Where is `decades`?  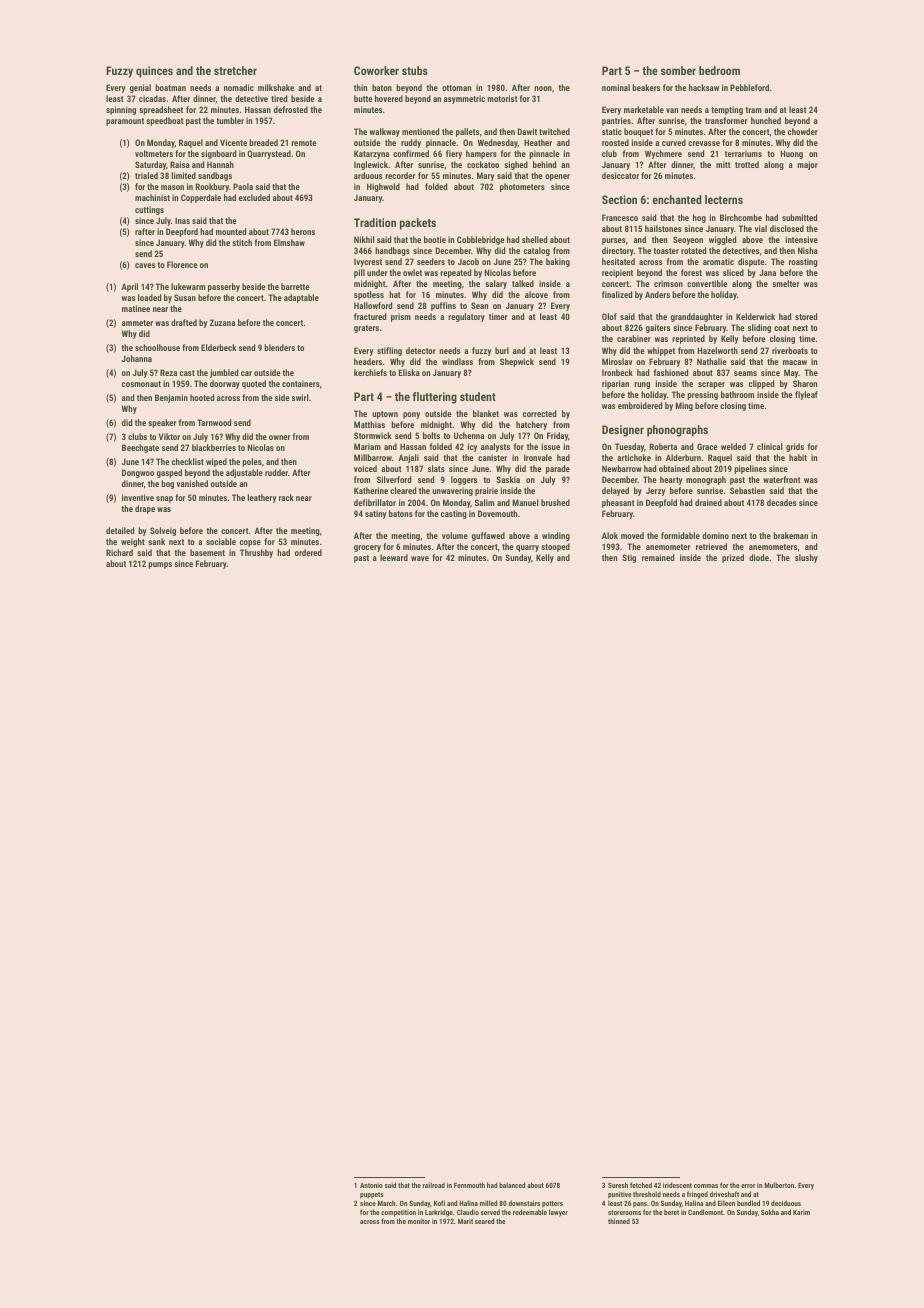
decades is located at coordinates (781, 502).
